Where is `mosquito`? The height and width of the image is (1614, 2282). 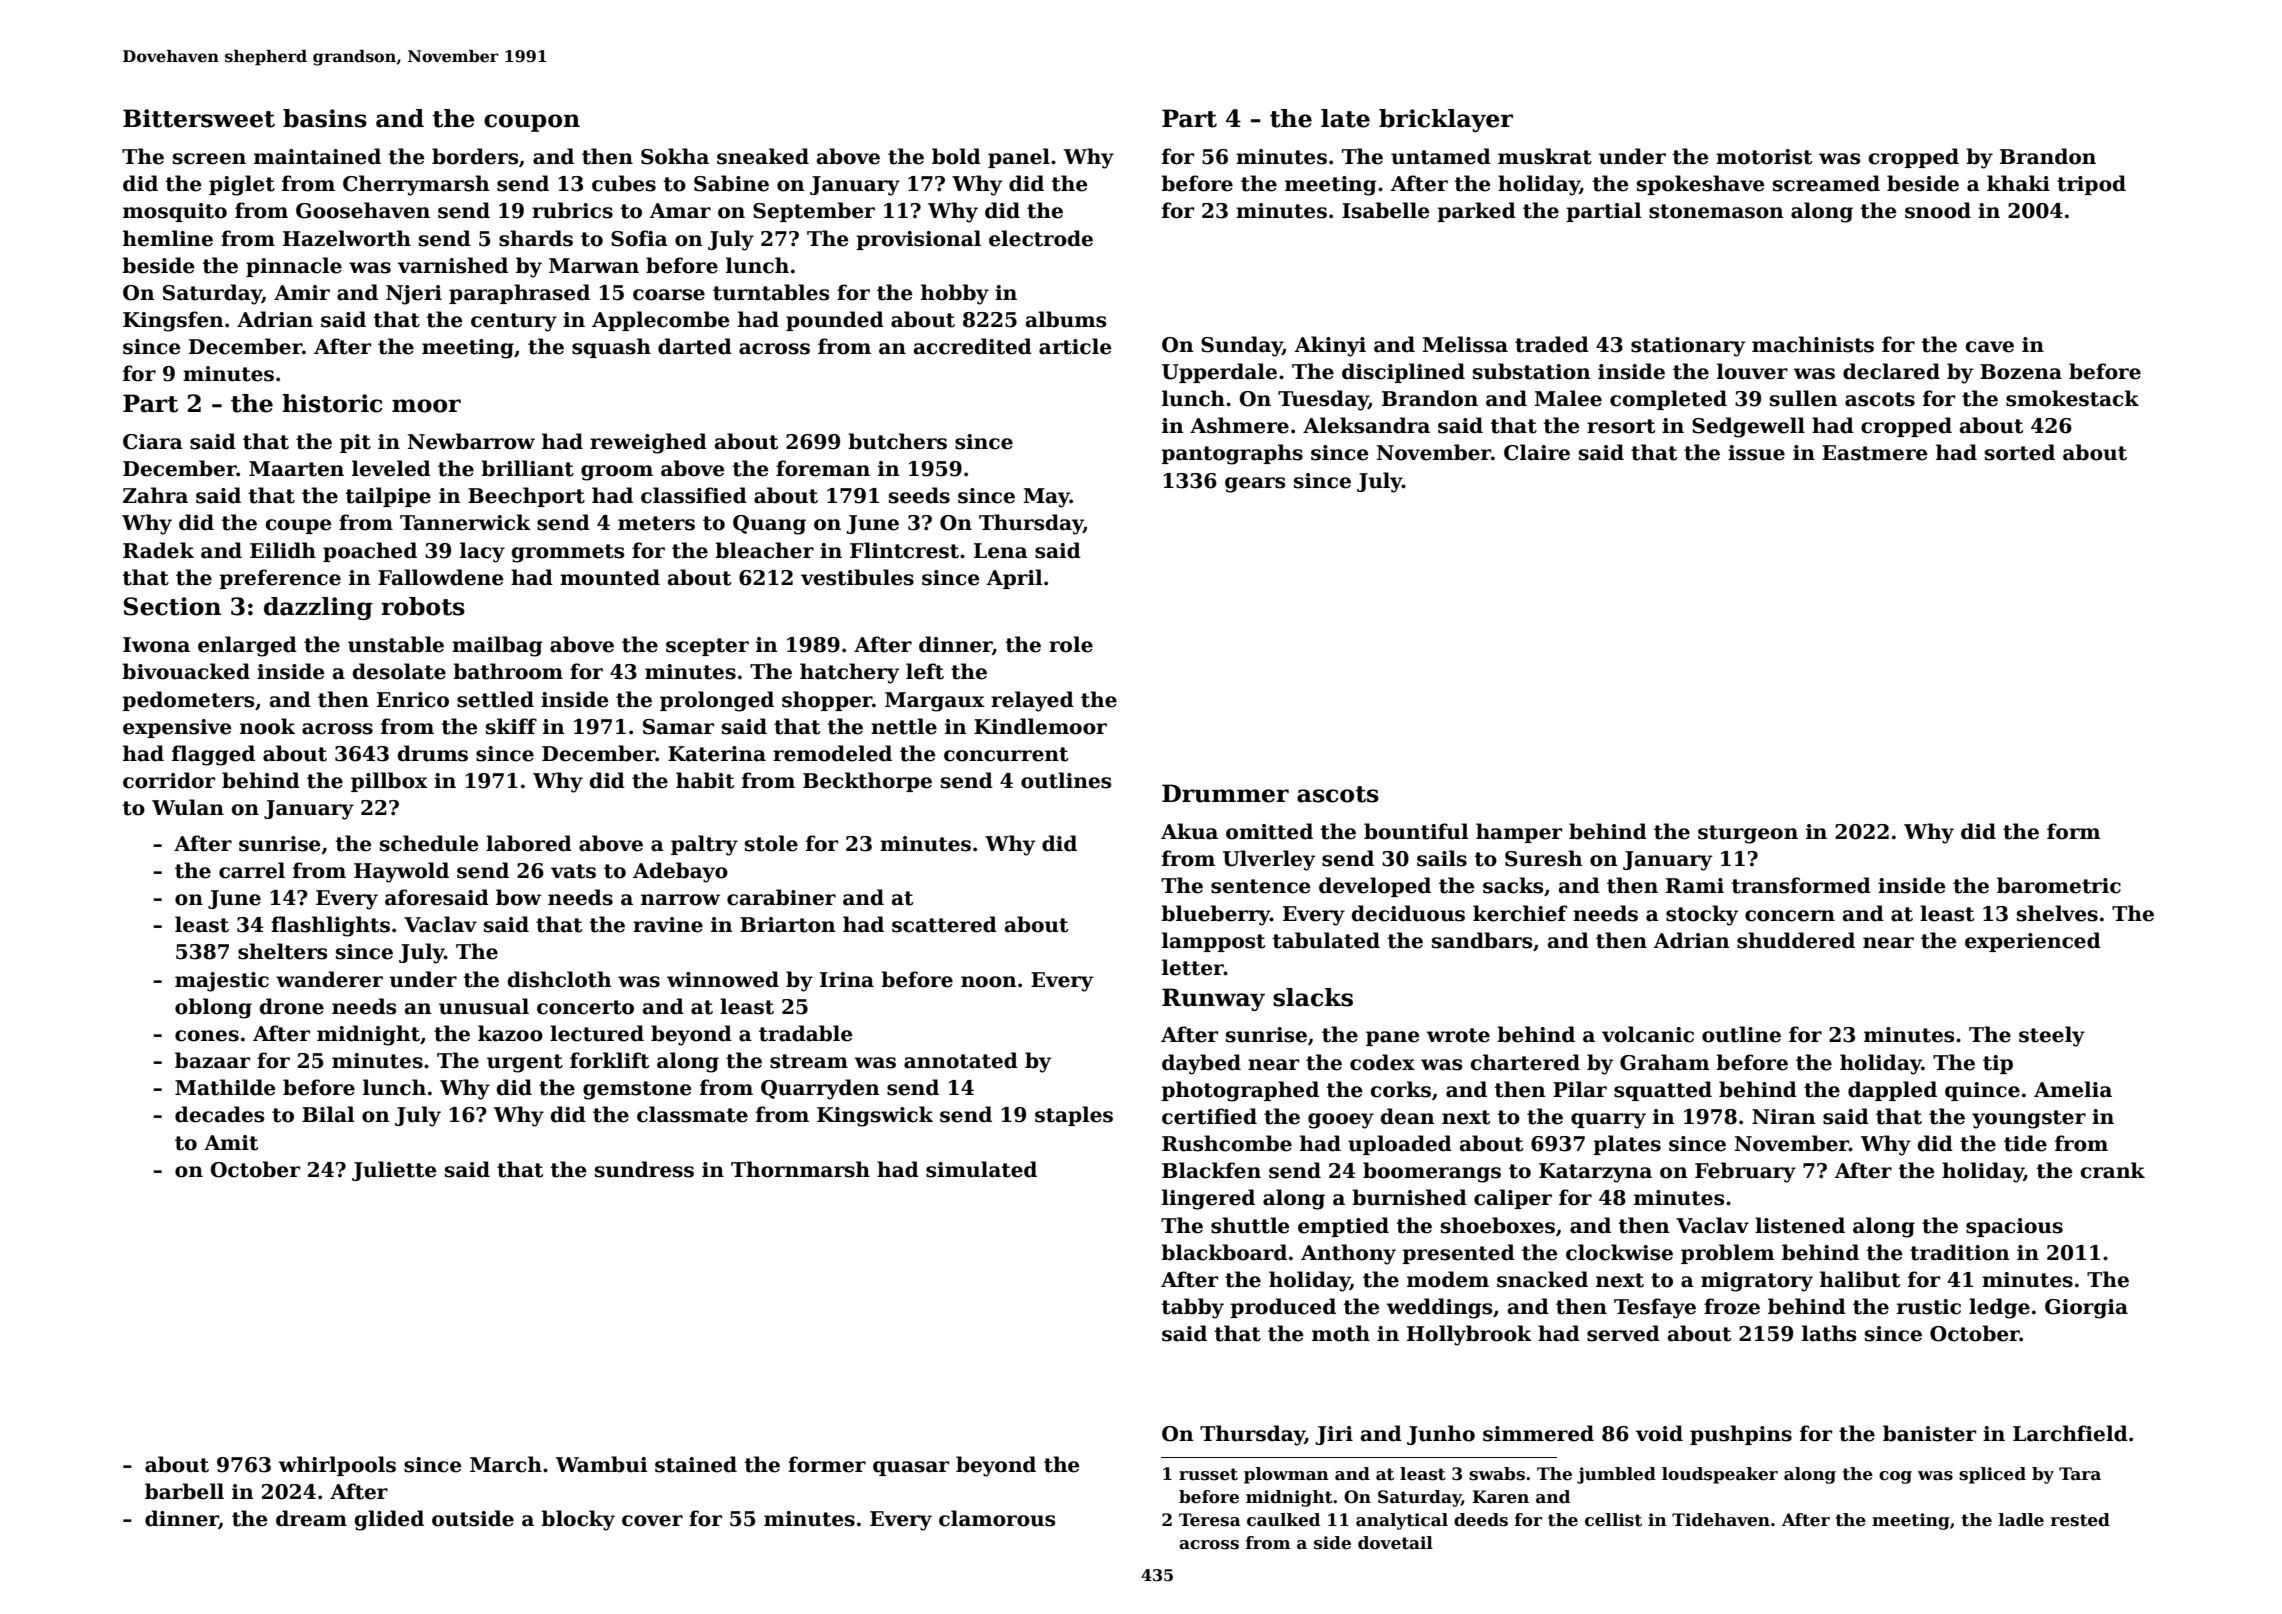
mosquito is located at coordinates (175, 212).
